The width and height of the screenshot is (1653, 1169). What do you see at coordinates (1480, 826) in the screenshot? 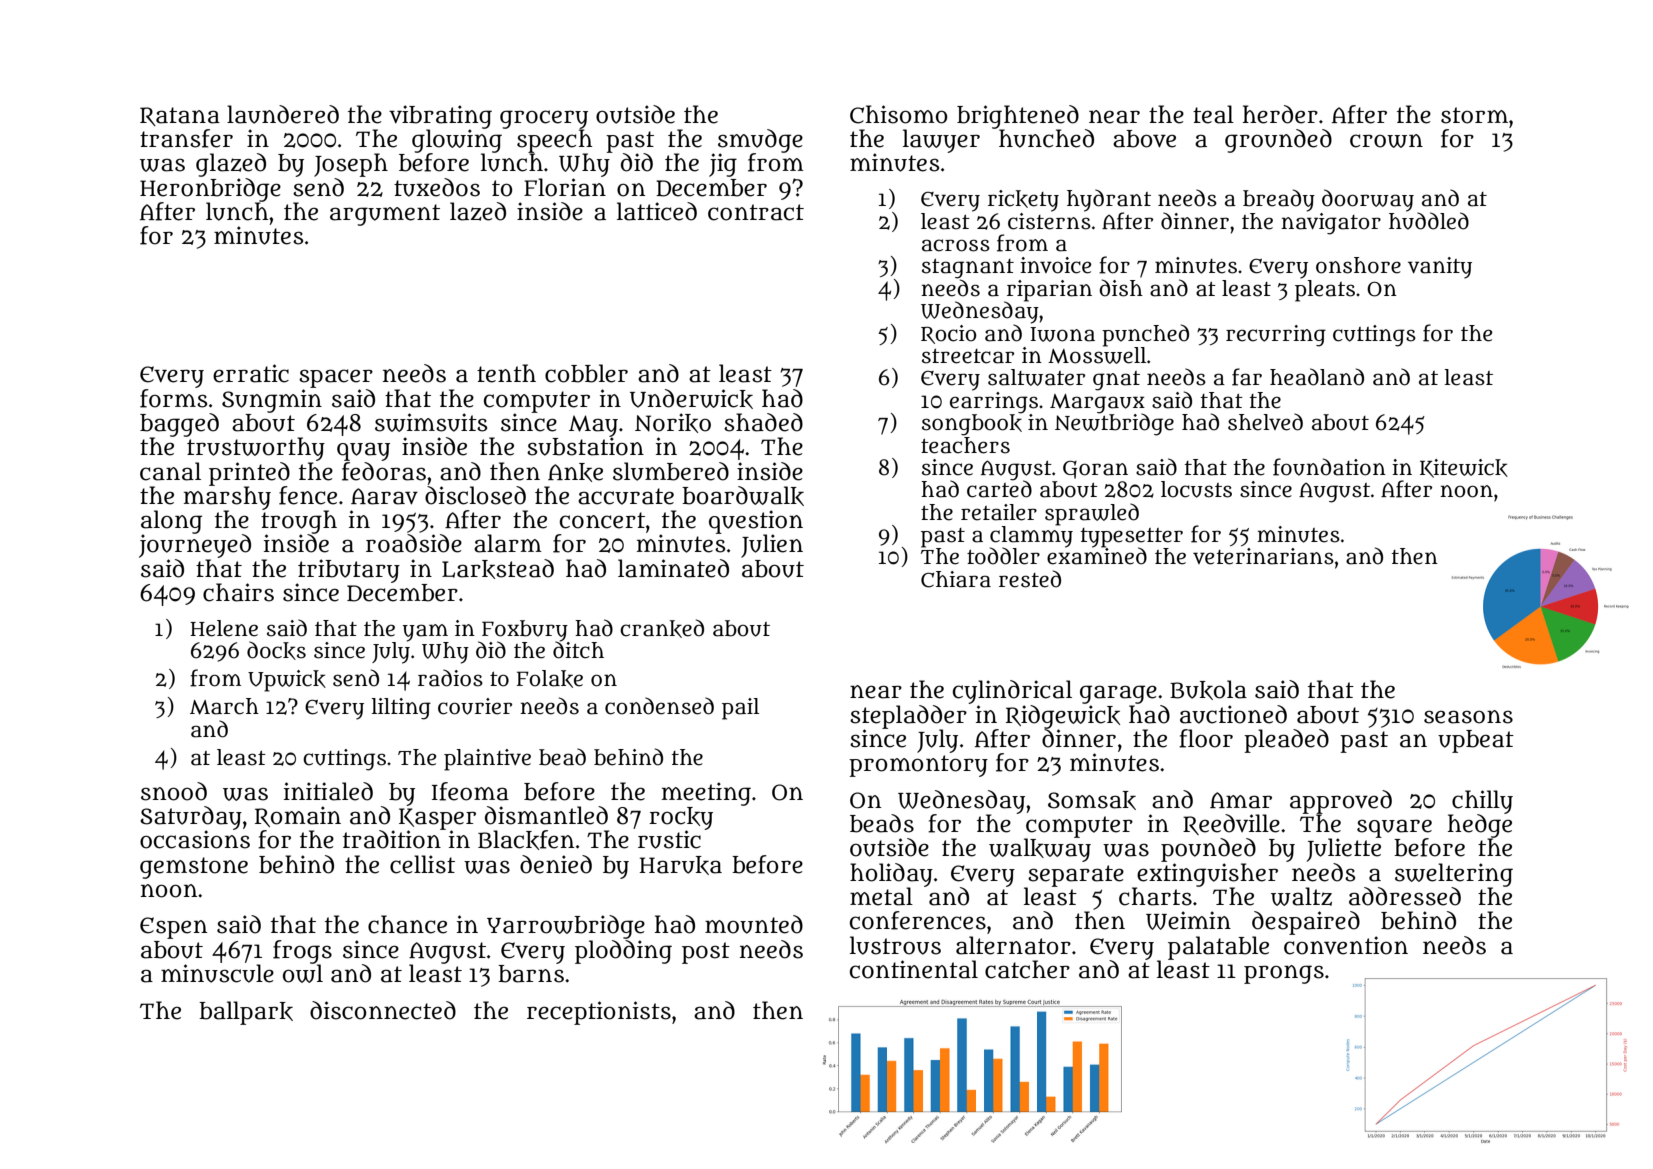
I see `hedge` at bounding box center [1480, 826].
